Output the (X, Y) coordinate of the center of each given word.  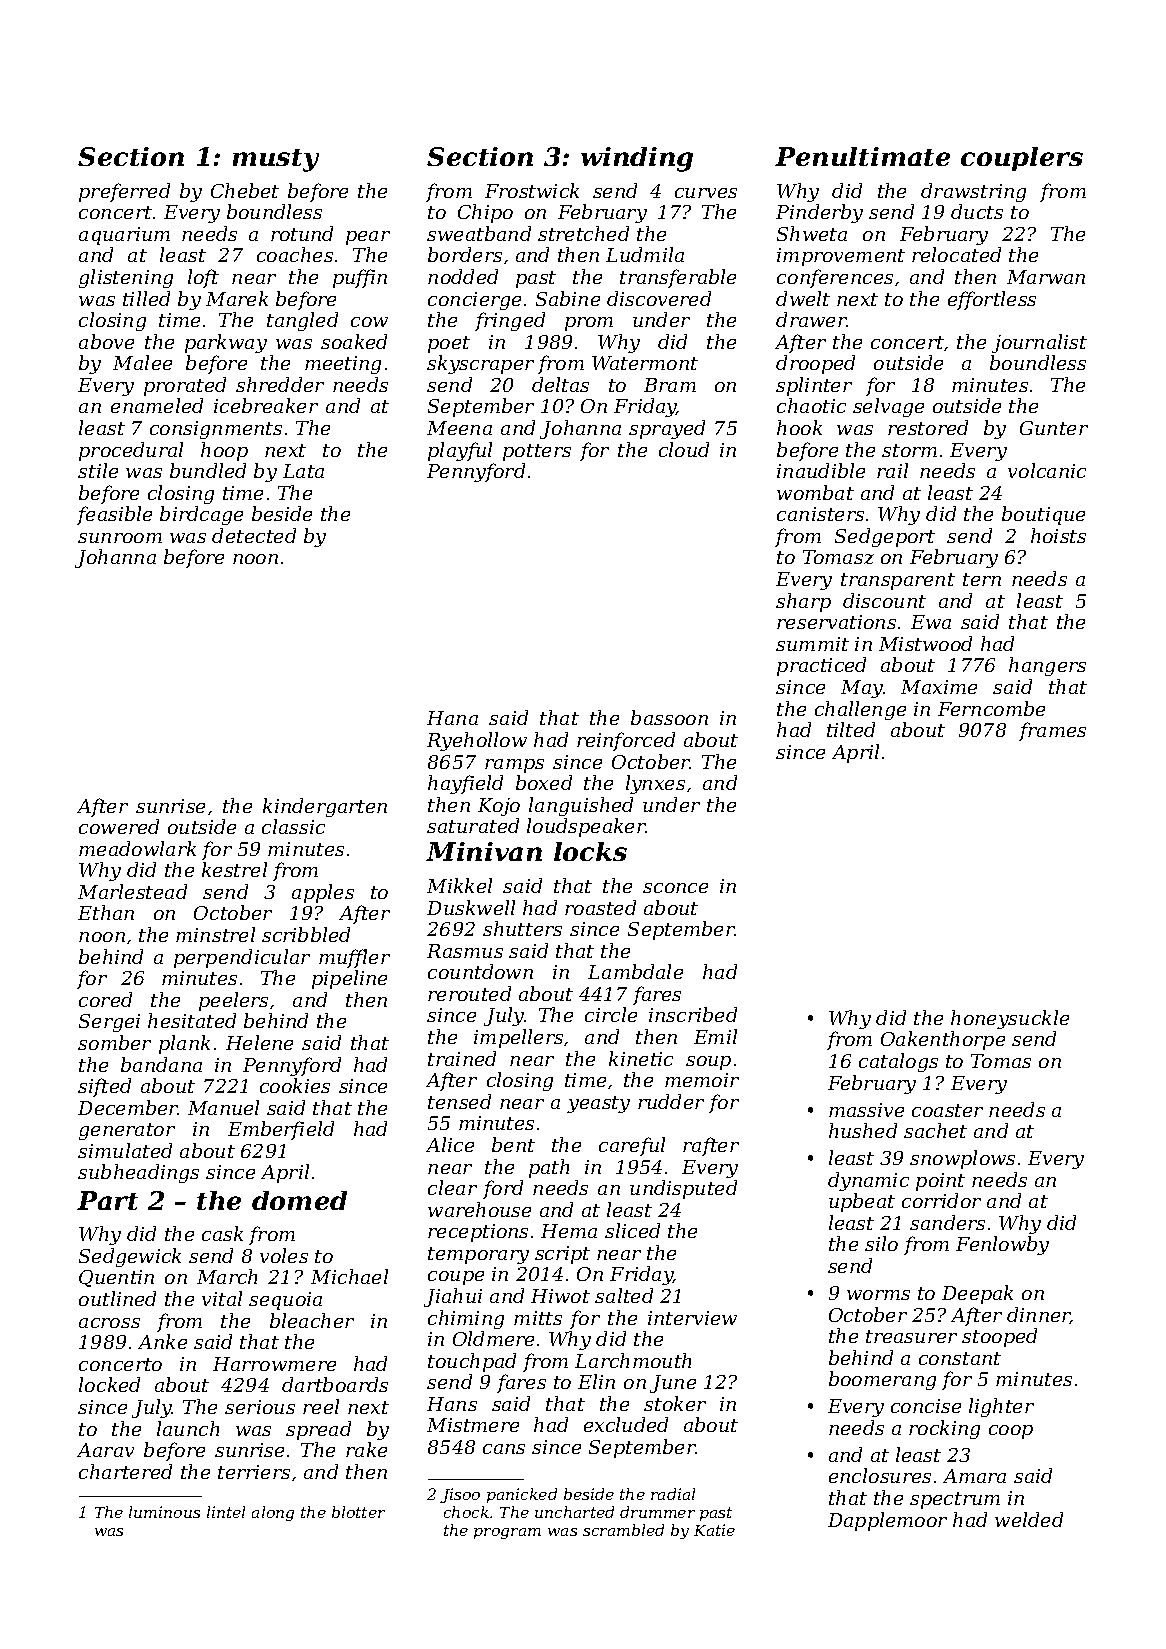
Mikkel (459, 885)
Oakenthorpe (943, 1040)
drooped (815, 364)
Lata (303, 471)
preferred (124, 192)
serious (260, 1407)
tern (982, 579)
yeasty (598, 1104)
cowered (119, 826)
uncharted (574, 1512)
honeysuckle (1010, 1019)
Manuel (223, 1107)
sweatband (479, 233)
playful (460, 451)
